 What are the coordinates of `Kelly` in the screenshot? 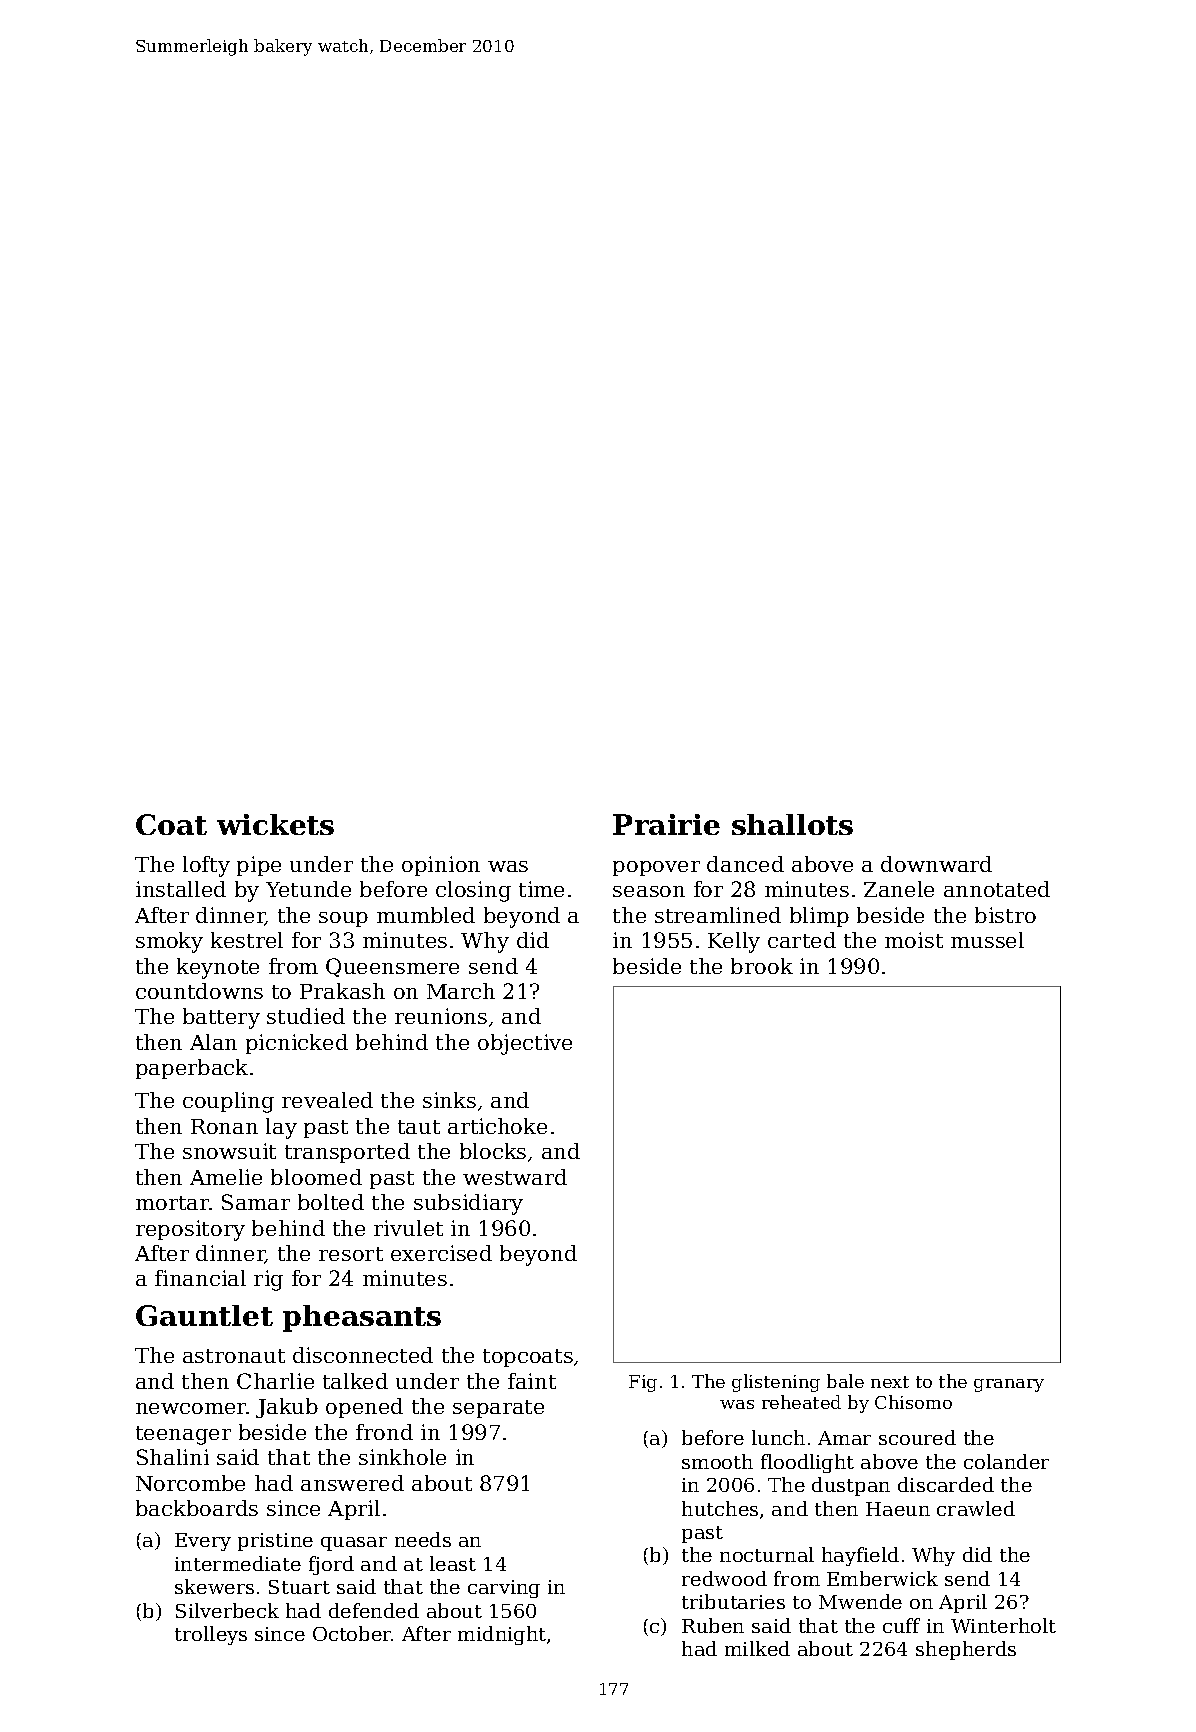 It's located at (734, 942).
